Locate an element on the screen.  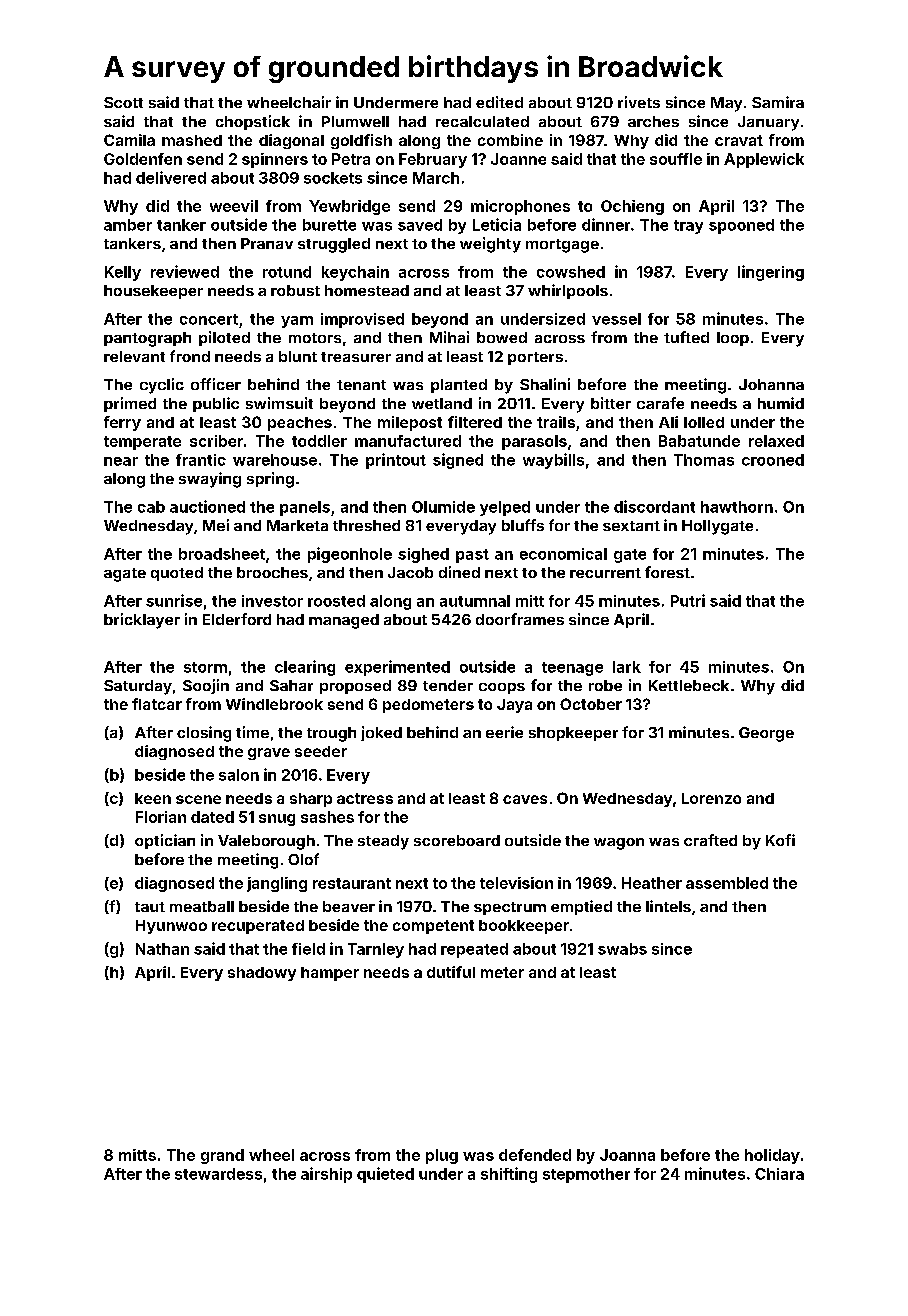
Nathan is located at coordinates (162, 949).
